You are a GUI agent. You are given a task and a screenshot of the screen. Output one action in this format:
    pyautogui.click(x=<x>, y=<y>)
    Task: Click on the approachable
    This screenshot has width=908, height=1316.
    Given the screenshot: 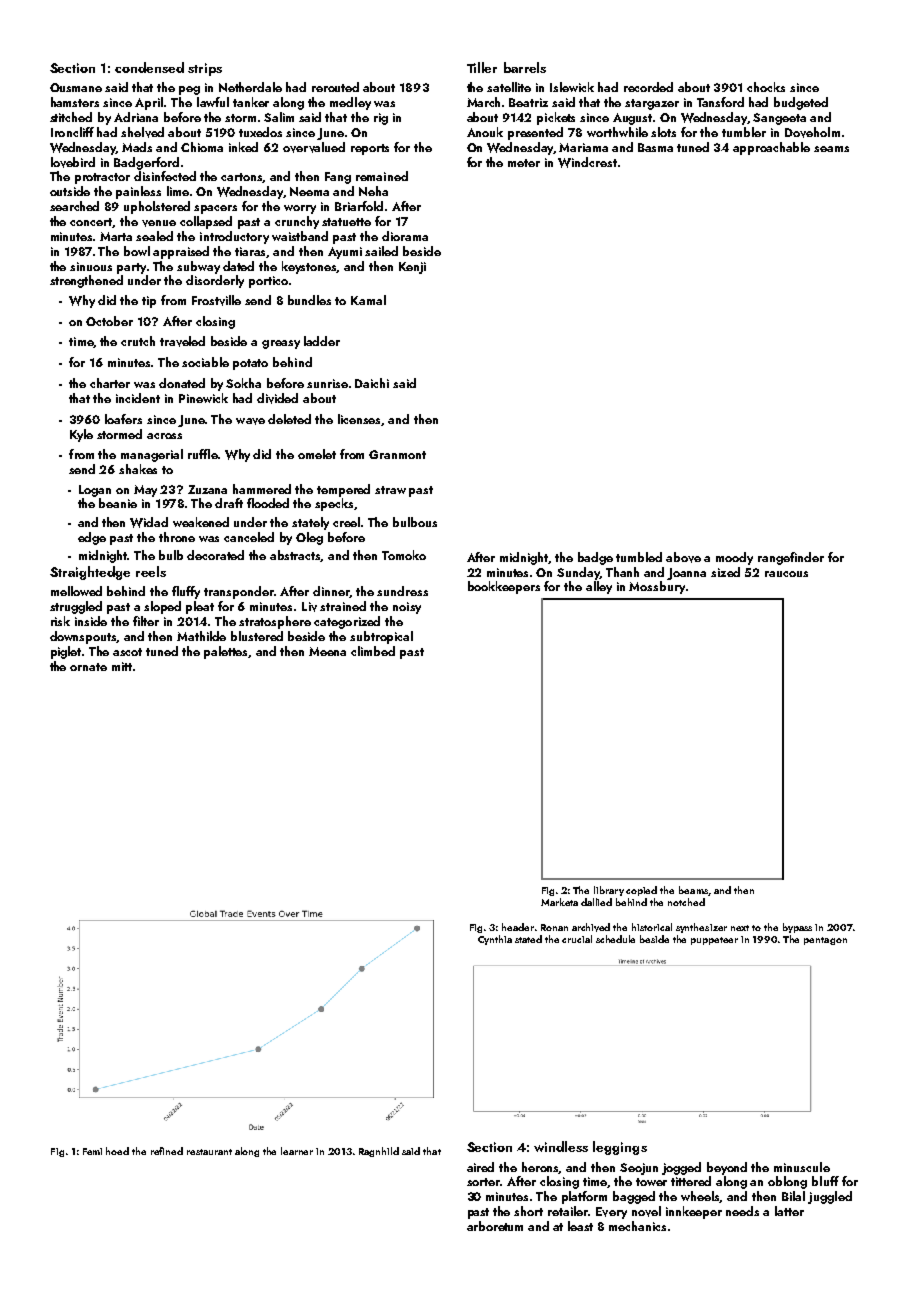 What is the action you would take?
    pyautogui.click(x=771, y=148)
